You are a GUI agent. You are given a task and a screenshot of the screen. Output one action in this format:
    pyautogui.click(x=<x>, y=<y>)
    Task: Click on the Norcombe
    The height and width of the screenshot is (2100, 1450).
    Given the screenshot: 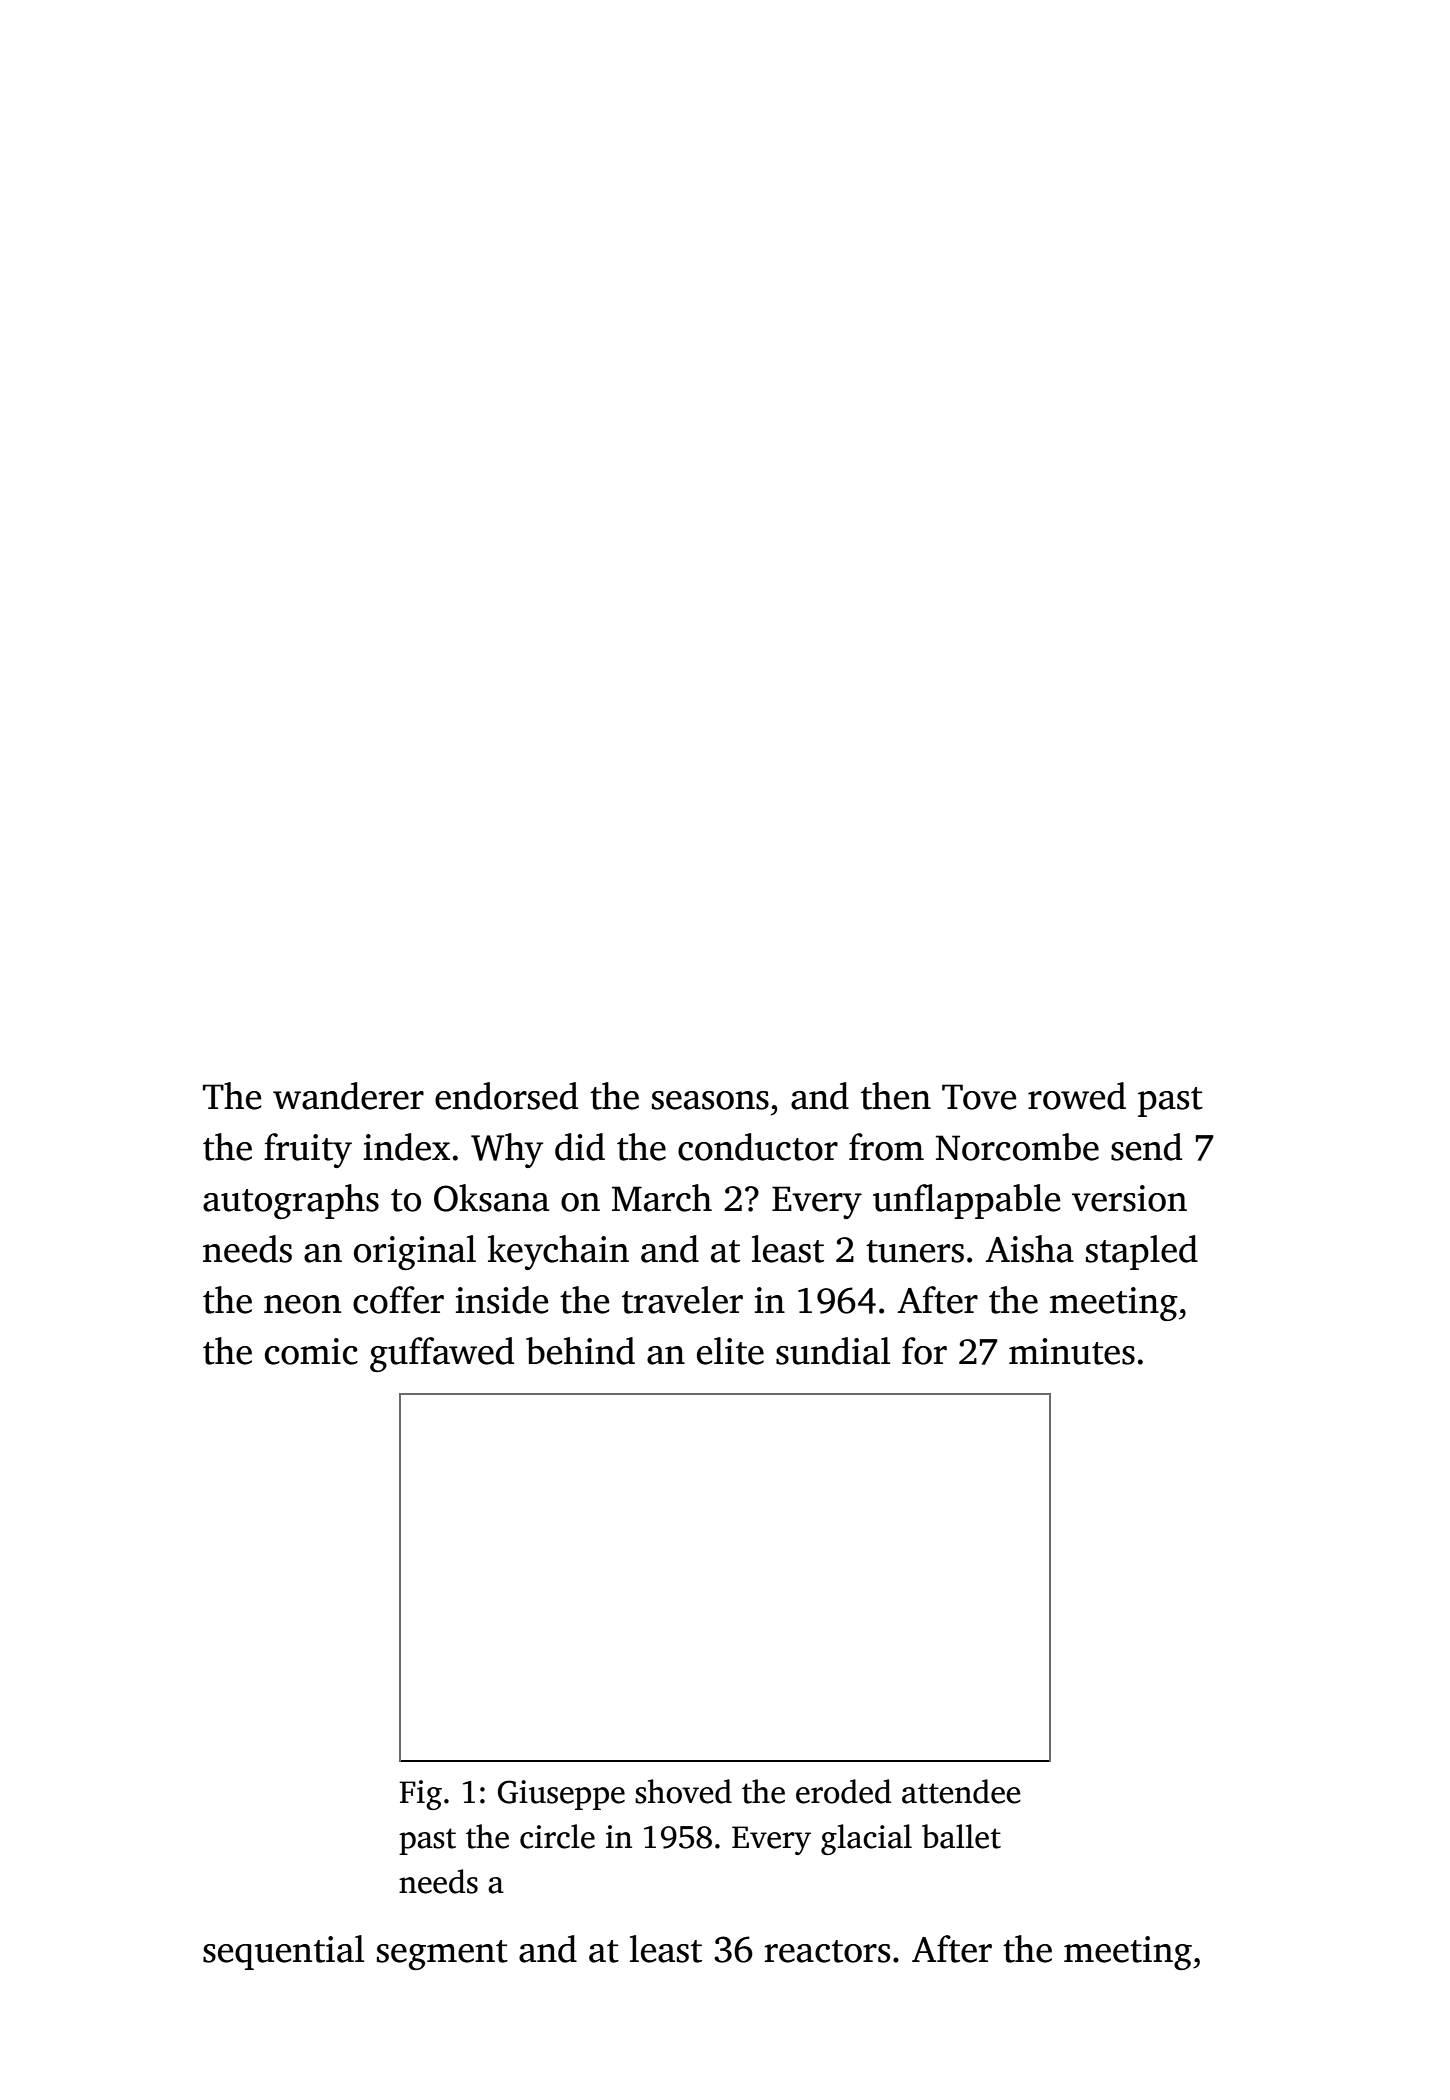 What is the action you would take?
    pyautogui.click(x=1017, y=1147)
